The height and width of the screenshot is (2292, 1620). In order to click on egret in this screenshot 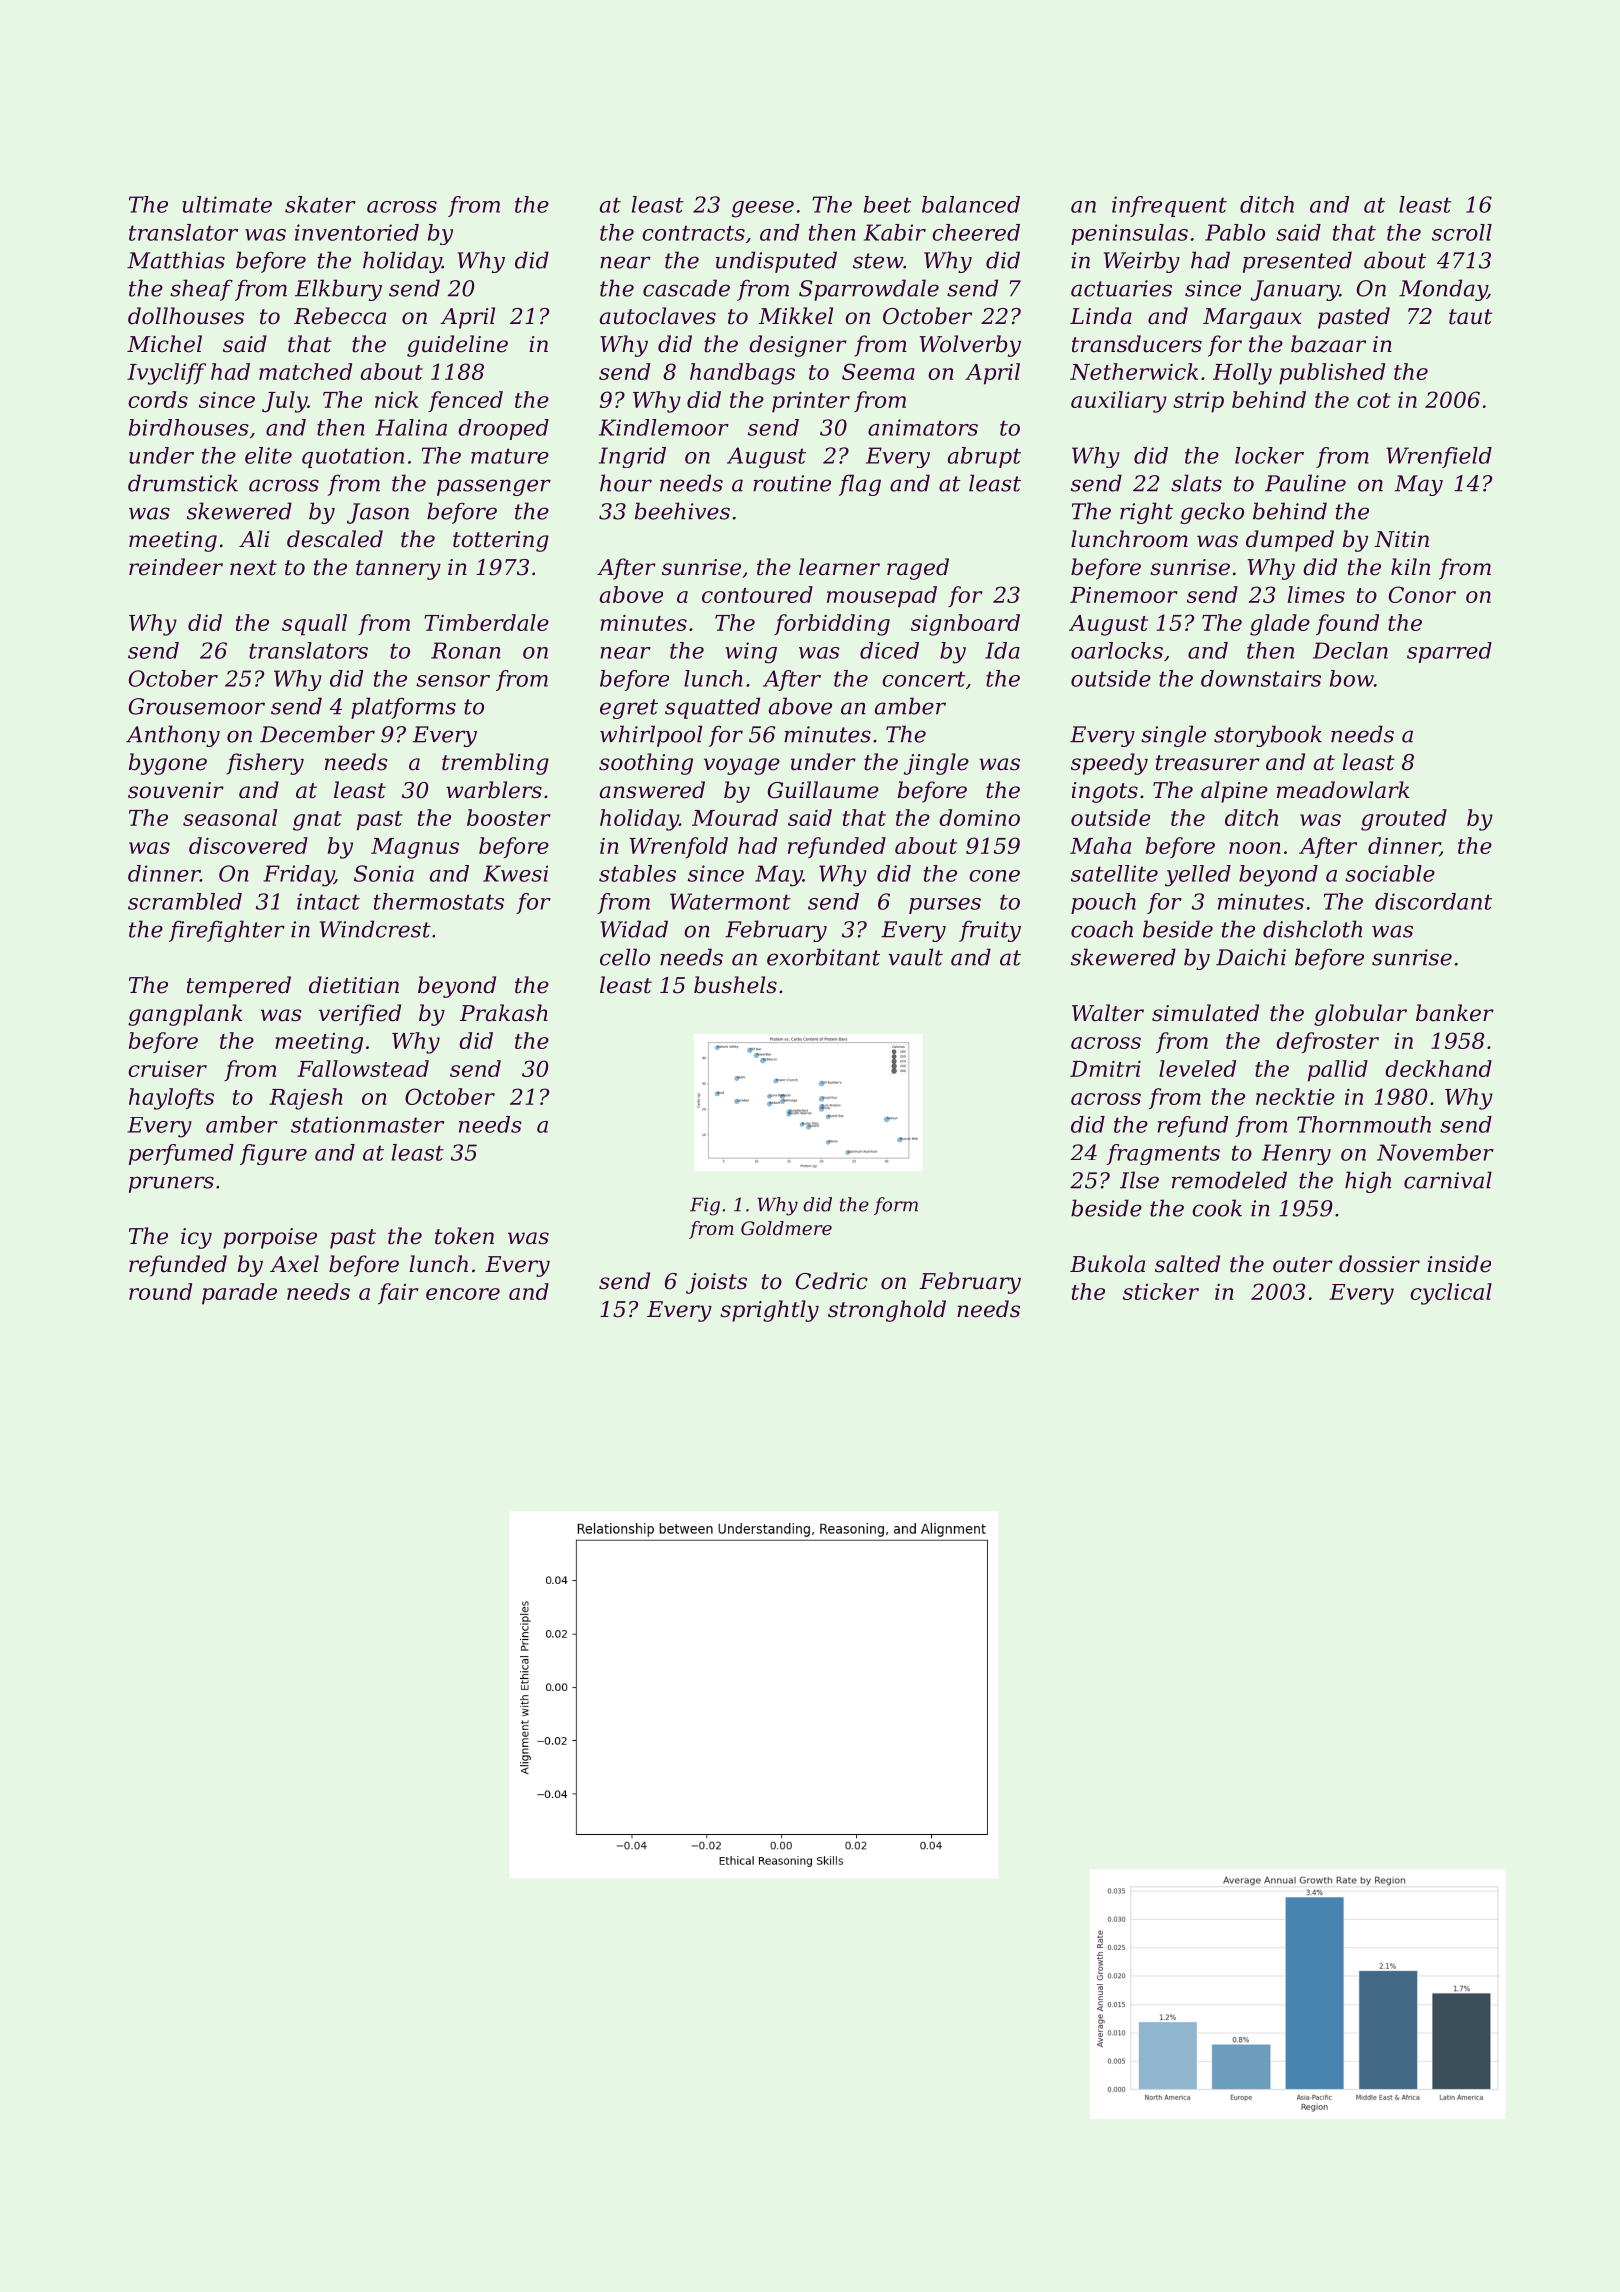, I will do `click(629, 709)`.
